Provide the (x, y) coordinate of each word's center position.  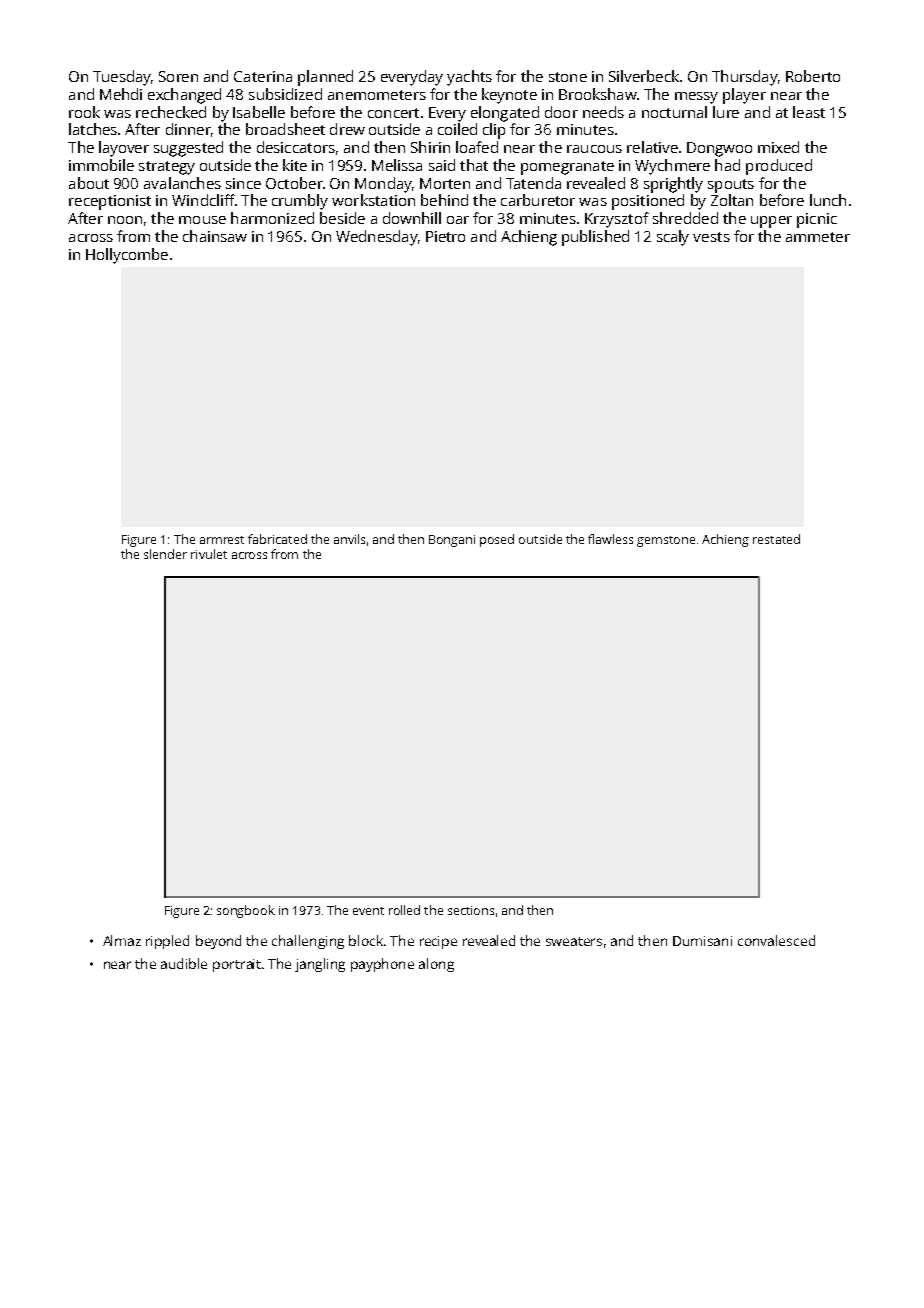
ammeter (818, 237)
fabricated (277, 539)
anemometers (377, 95)
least (809, 112)
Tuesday (122, 78)
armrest (222, 540)
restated (776, 539)
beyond (218, 942)
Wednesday (376, 238)
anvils (349, 539)
